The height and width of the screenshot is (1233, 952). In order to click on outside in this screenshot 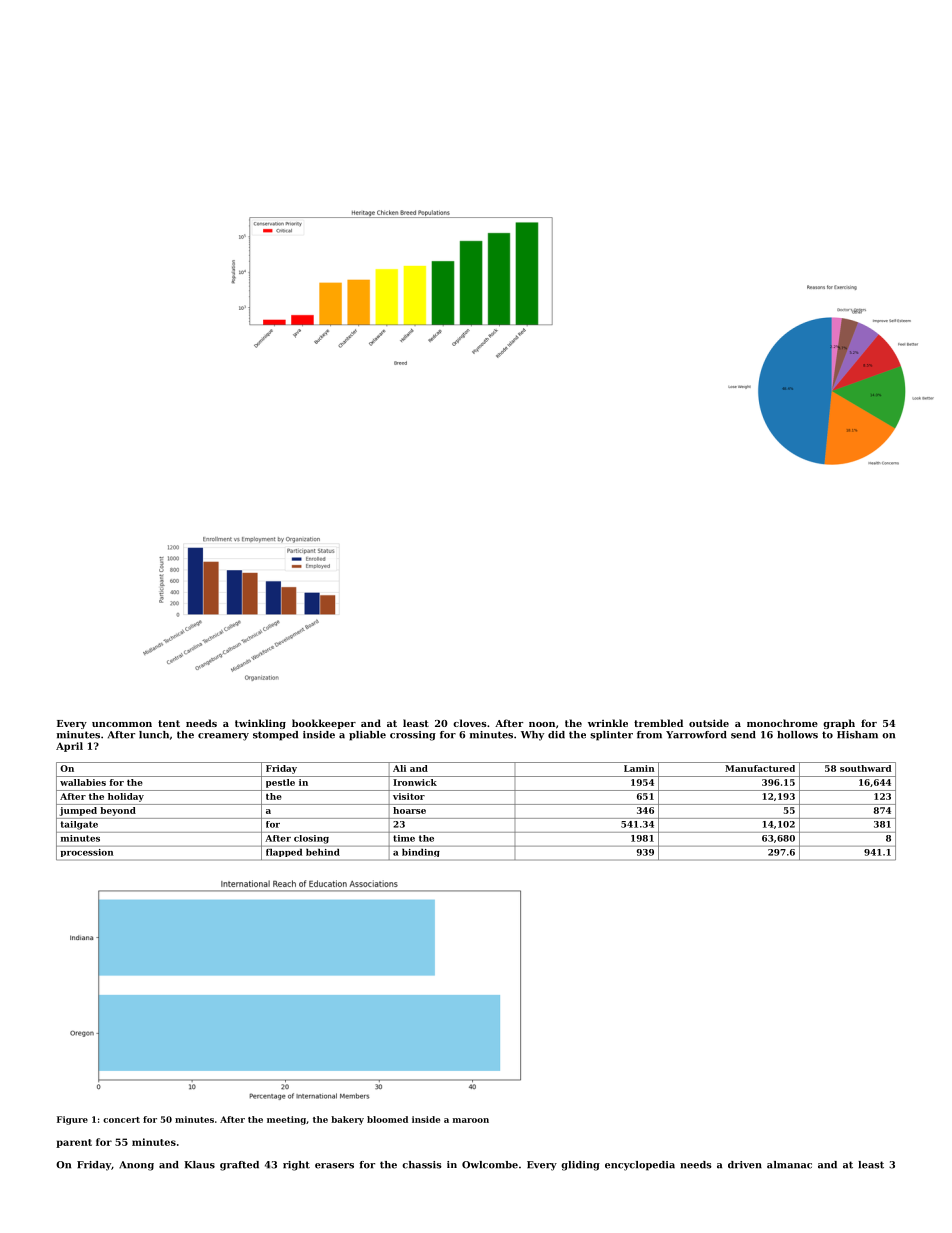, I will do `click(709, 723)`.
